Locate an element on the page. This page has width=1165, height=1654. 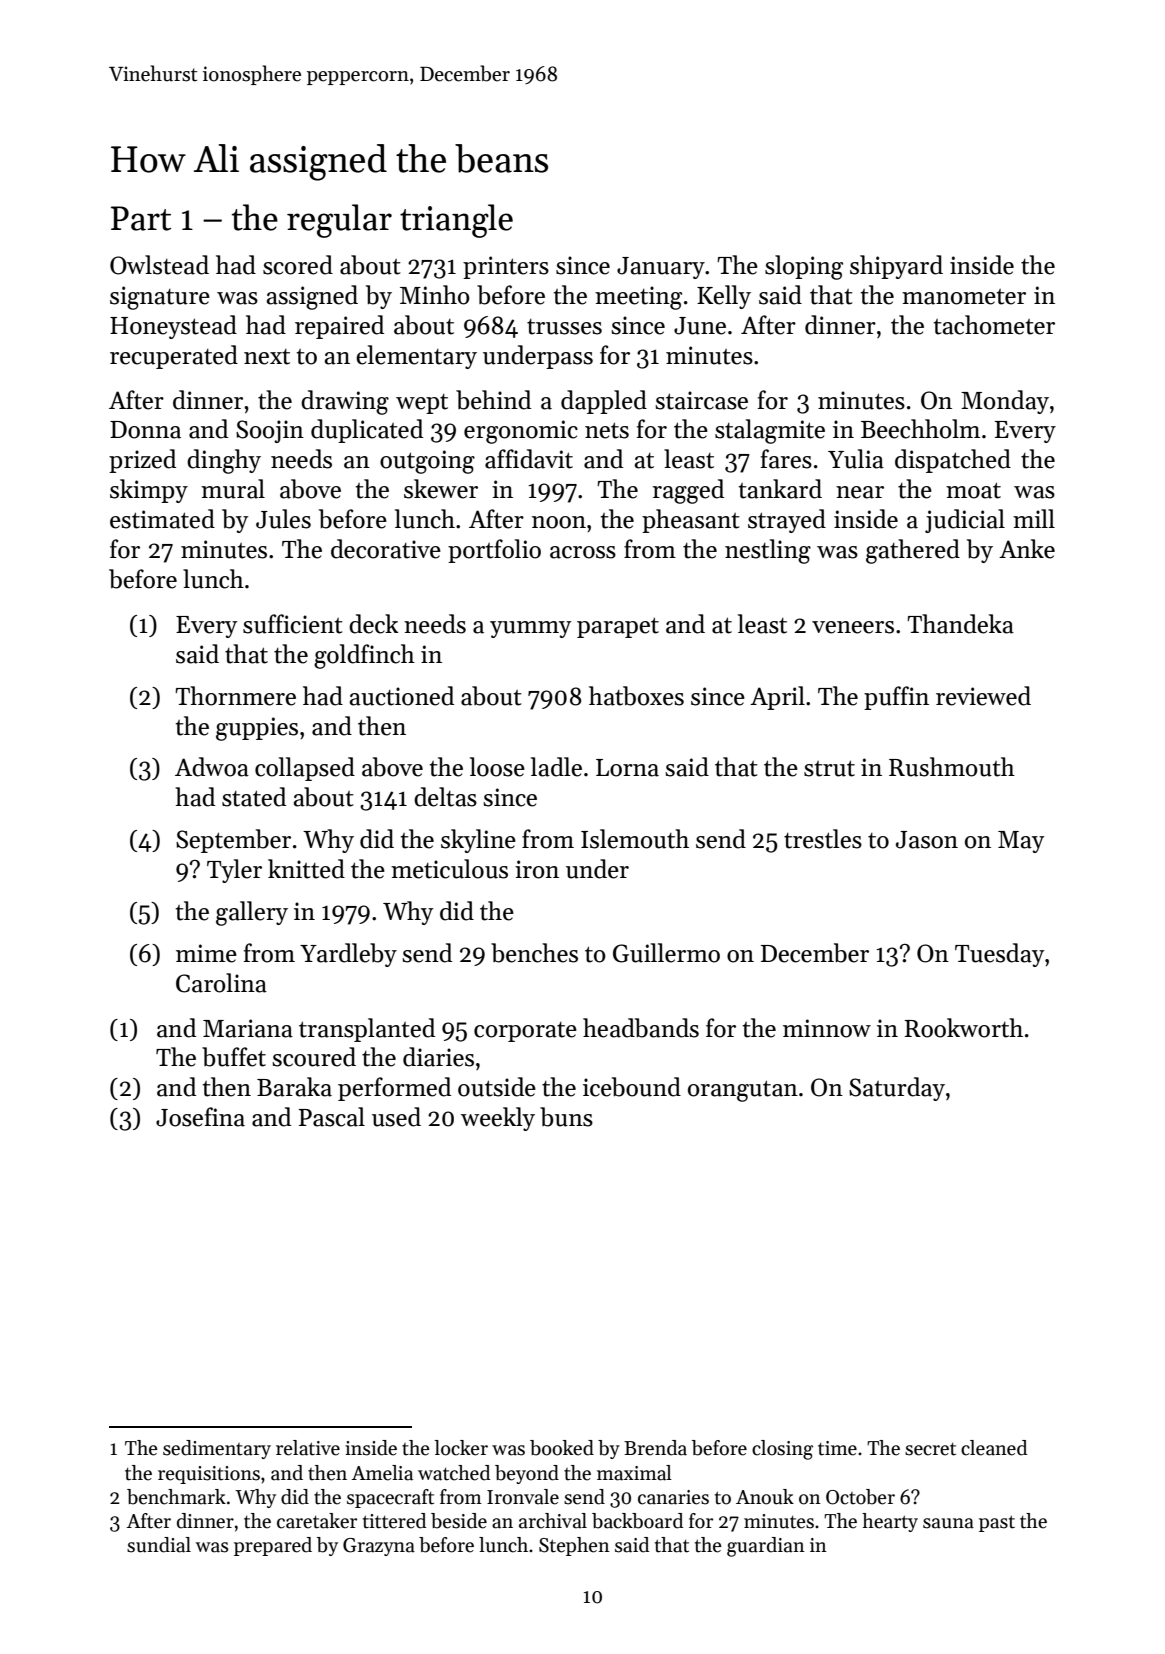
Grazyna is located at coordinates (379, 1547).
